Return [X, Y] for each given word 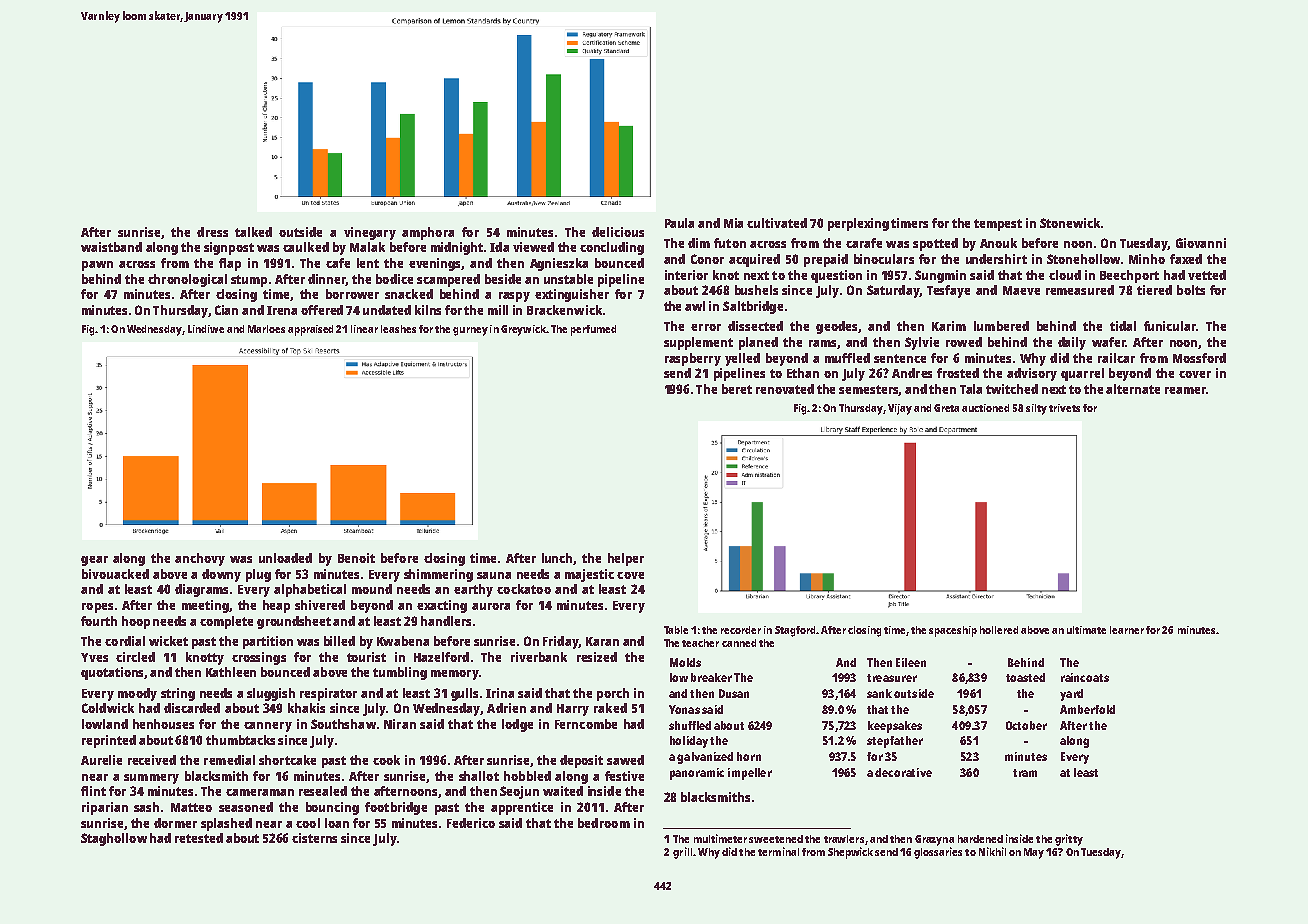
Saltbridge [753, 307]
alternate [1133, 389]
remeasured [1080, 290]
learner [1127, 630]
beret [737, 389]
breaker [711, 677]
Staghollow [114, 839]
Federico [471, 823]
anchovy [200, 559]
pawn [97, 266]
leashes [398, 329]
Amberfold [1087, 709]
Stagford [795, 631]
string [178, 694]
